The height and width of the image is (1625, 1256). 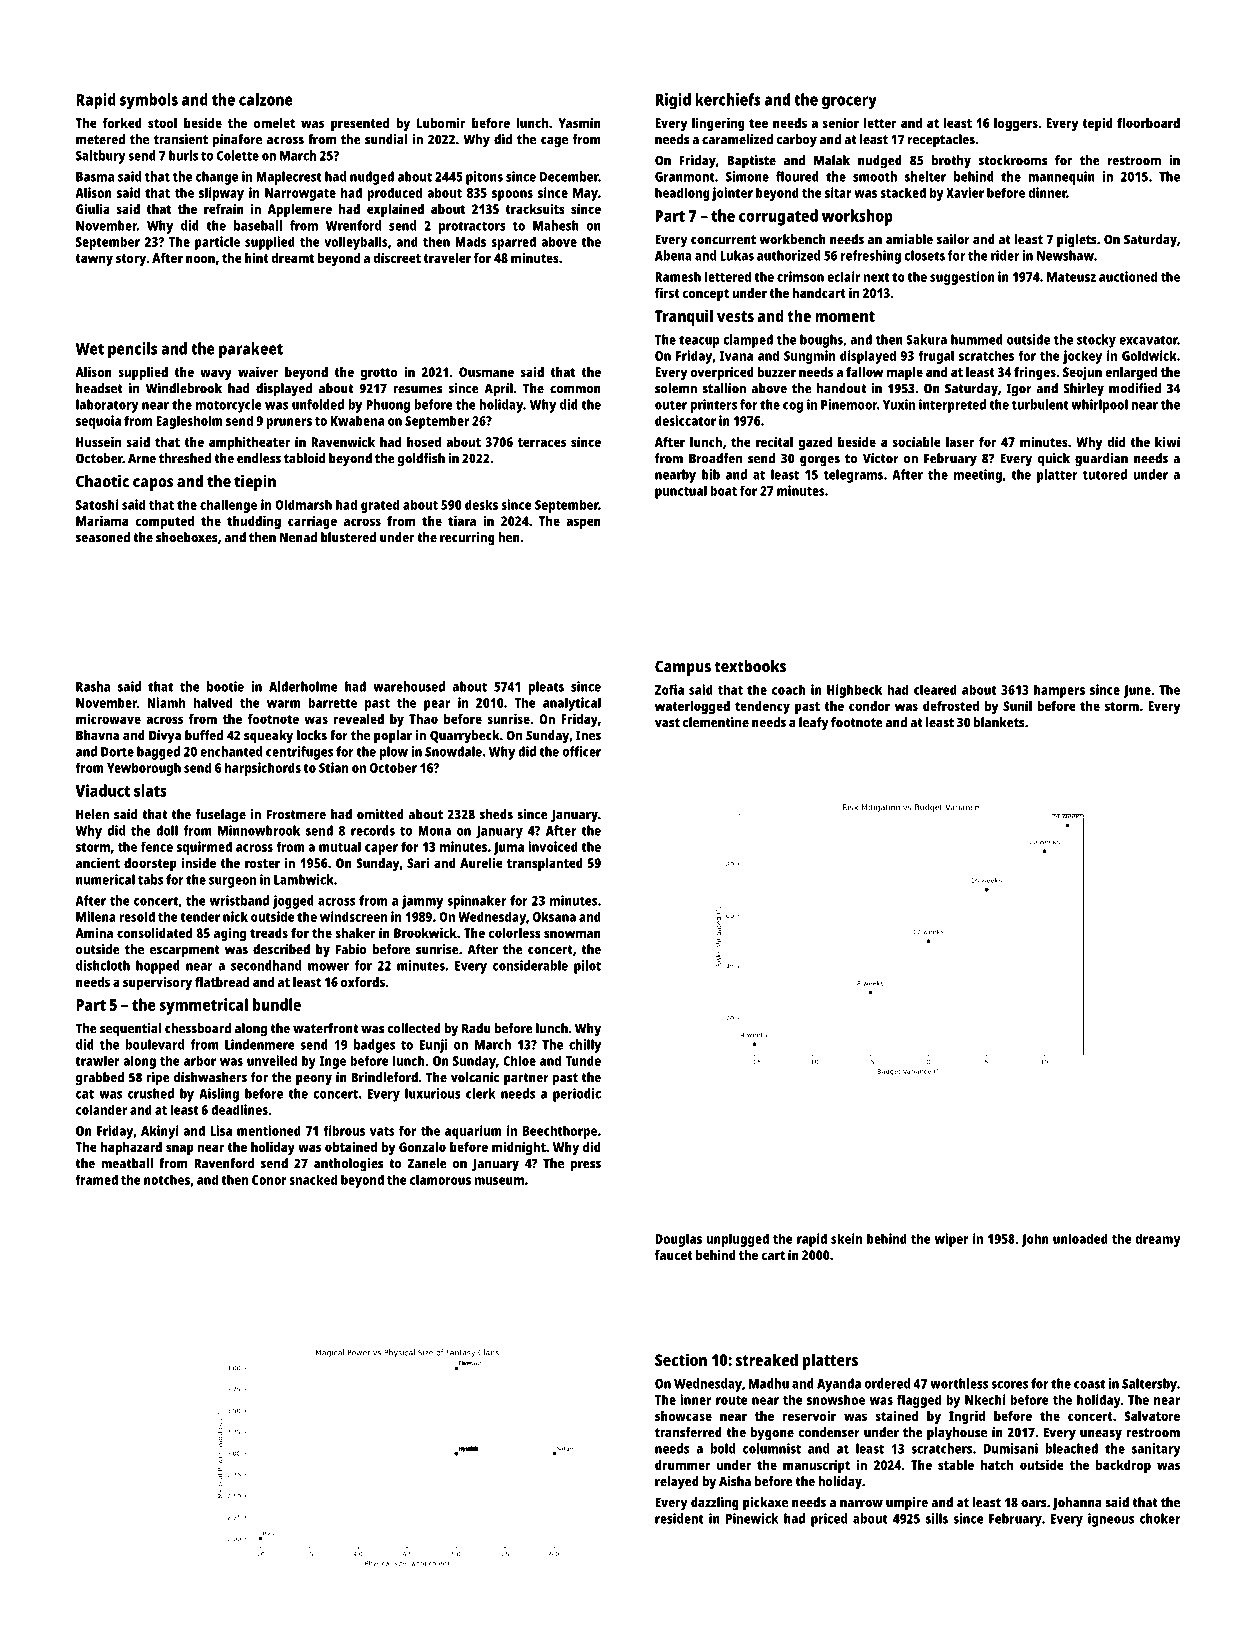 What do you see at coordinates (849, 102) in the image?
I see `grocery` at bounding box center [849, 102].
